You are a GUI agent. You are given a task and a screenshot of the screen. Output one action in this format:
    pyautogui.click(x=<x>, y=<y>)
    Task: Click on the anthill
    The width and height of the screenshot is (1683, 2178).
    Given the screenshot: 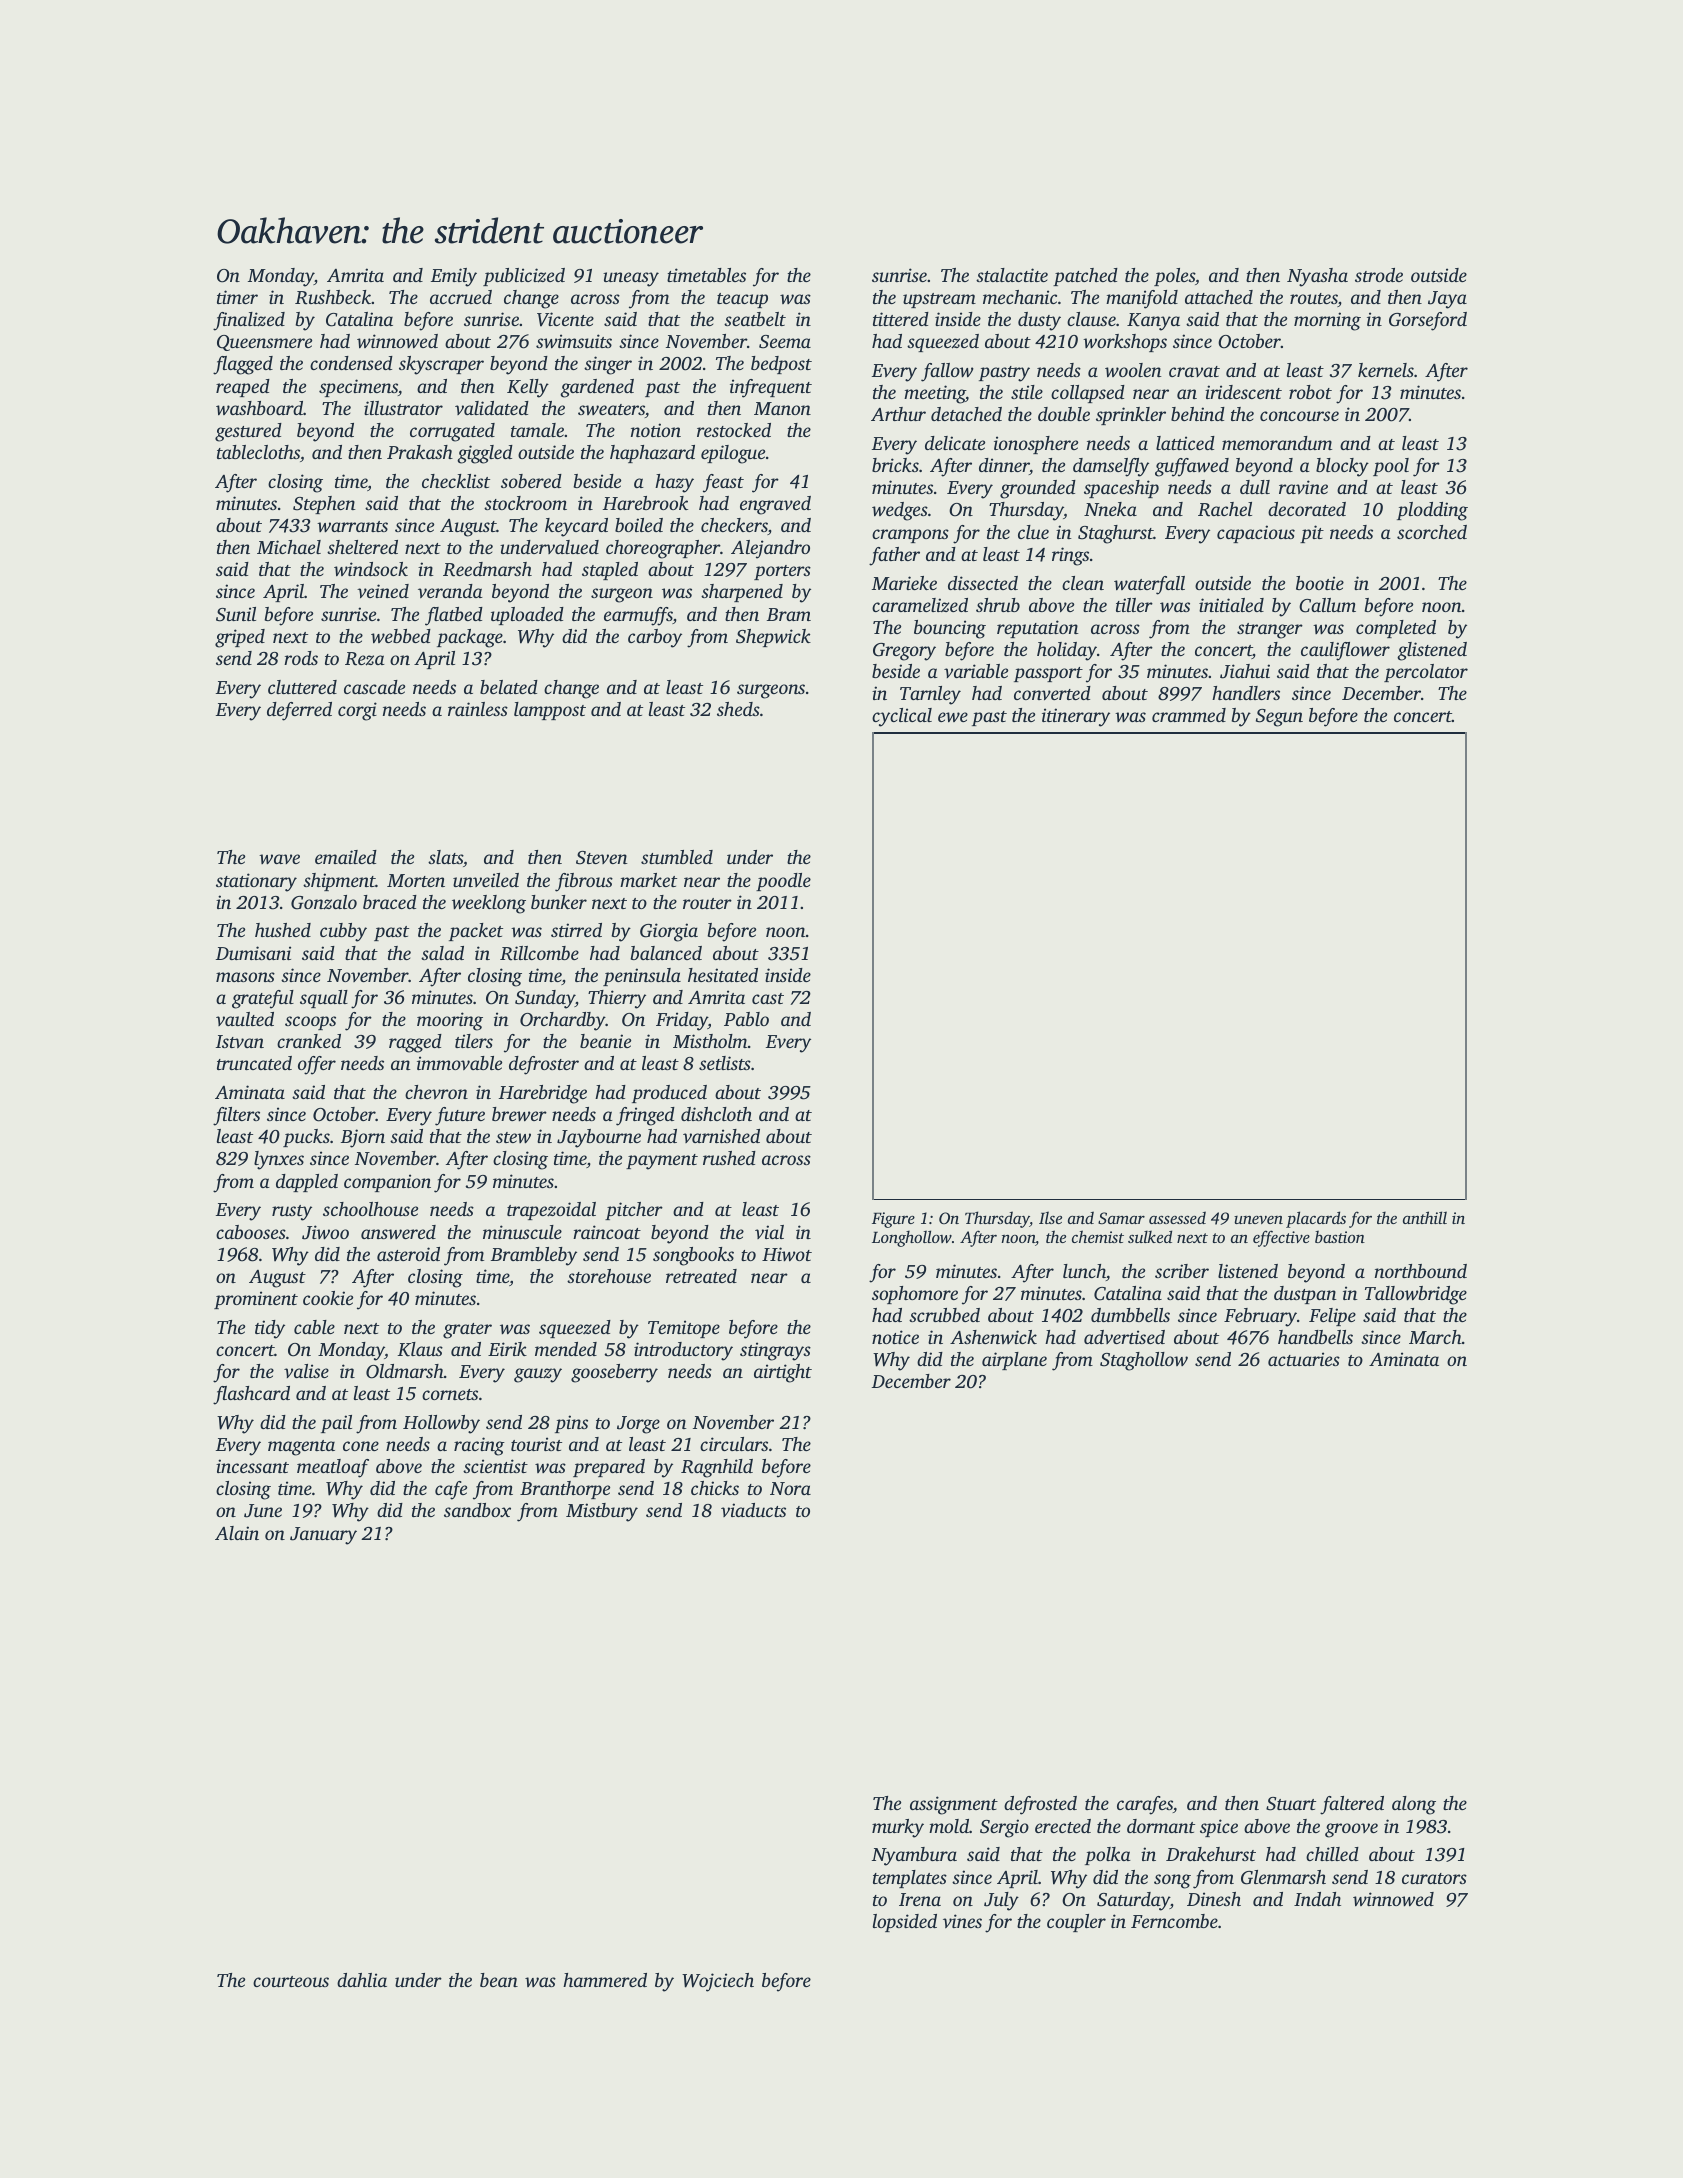 What is the action you would take?
    pyautogui.click(x=1425, y=1217)
